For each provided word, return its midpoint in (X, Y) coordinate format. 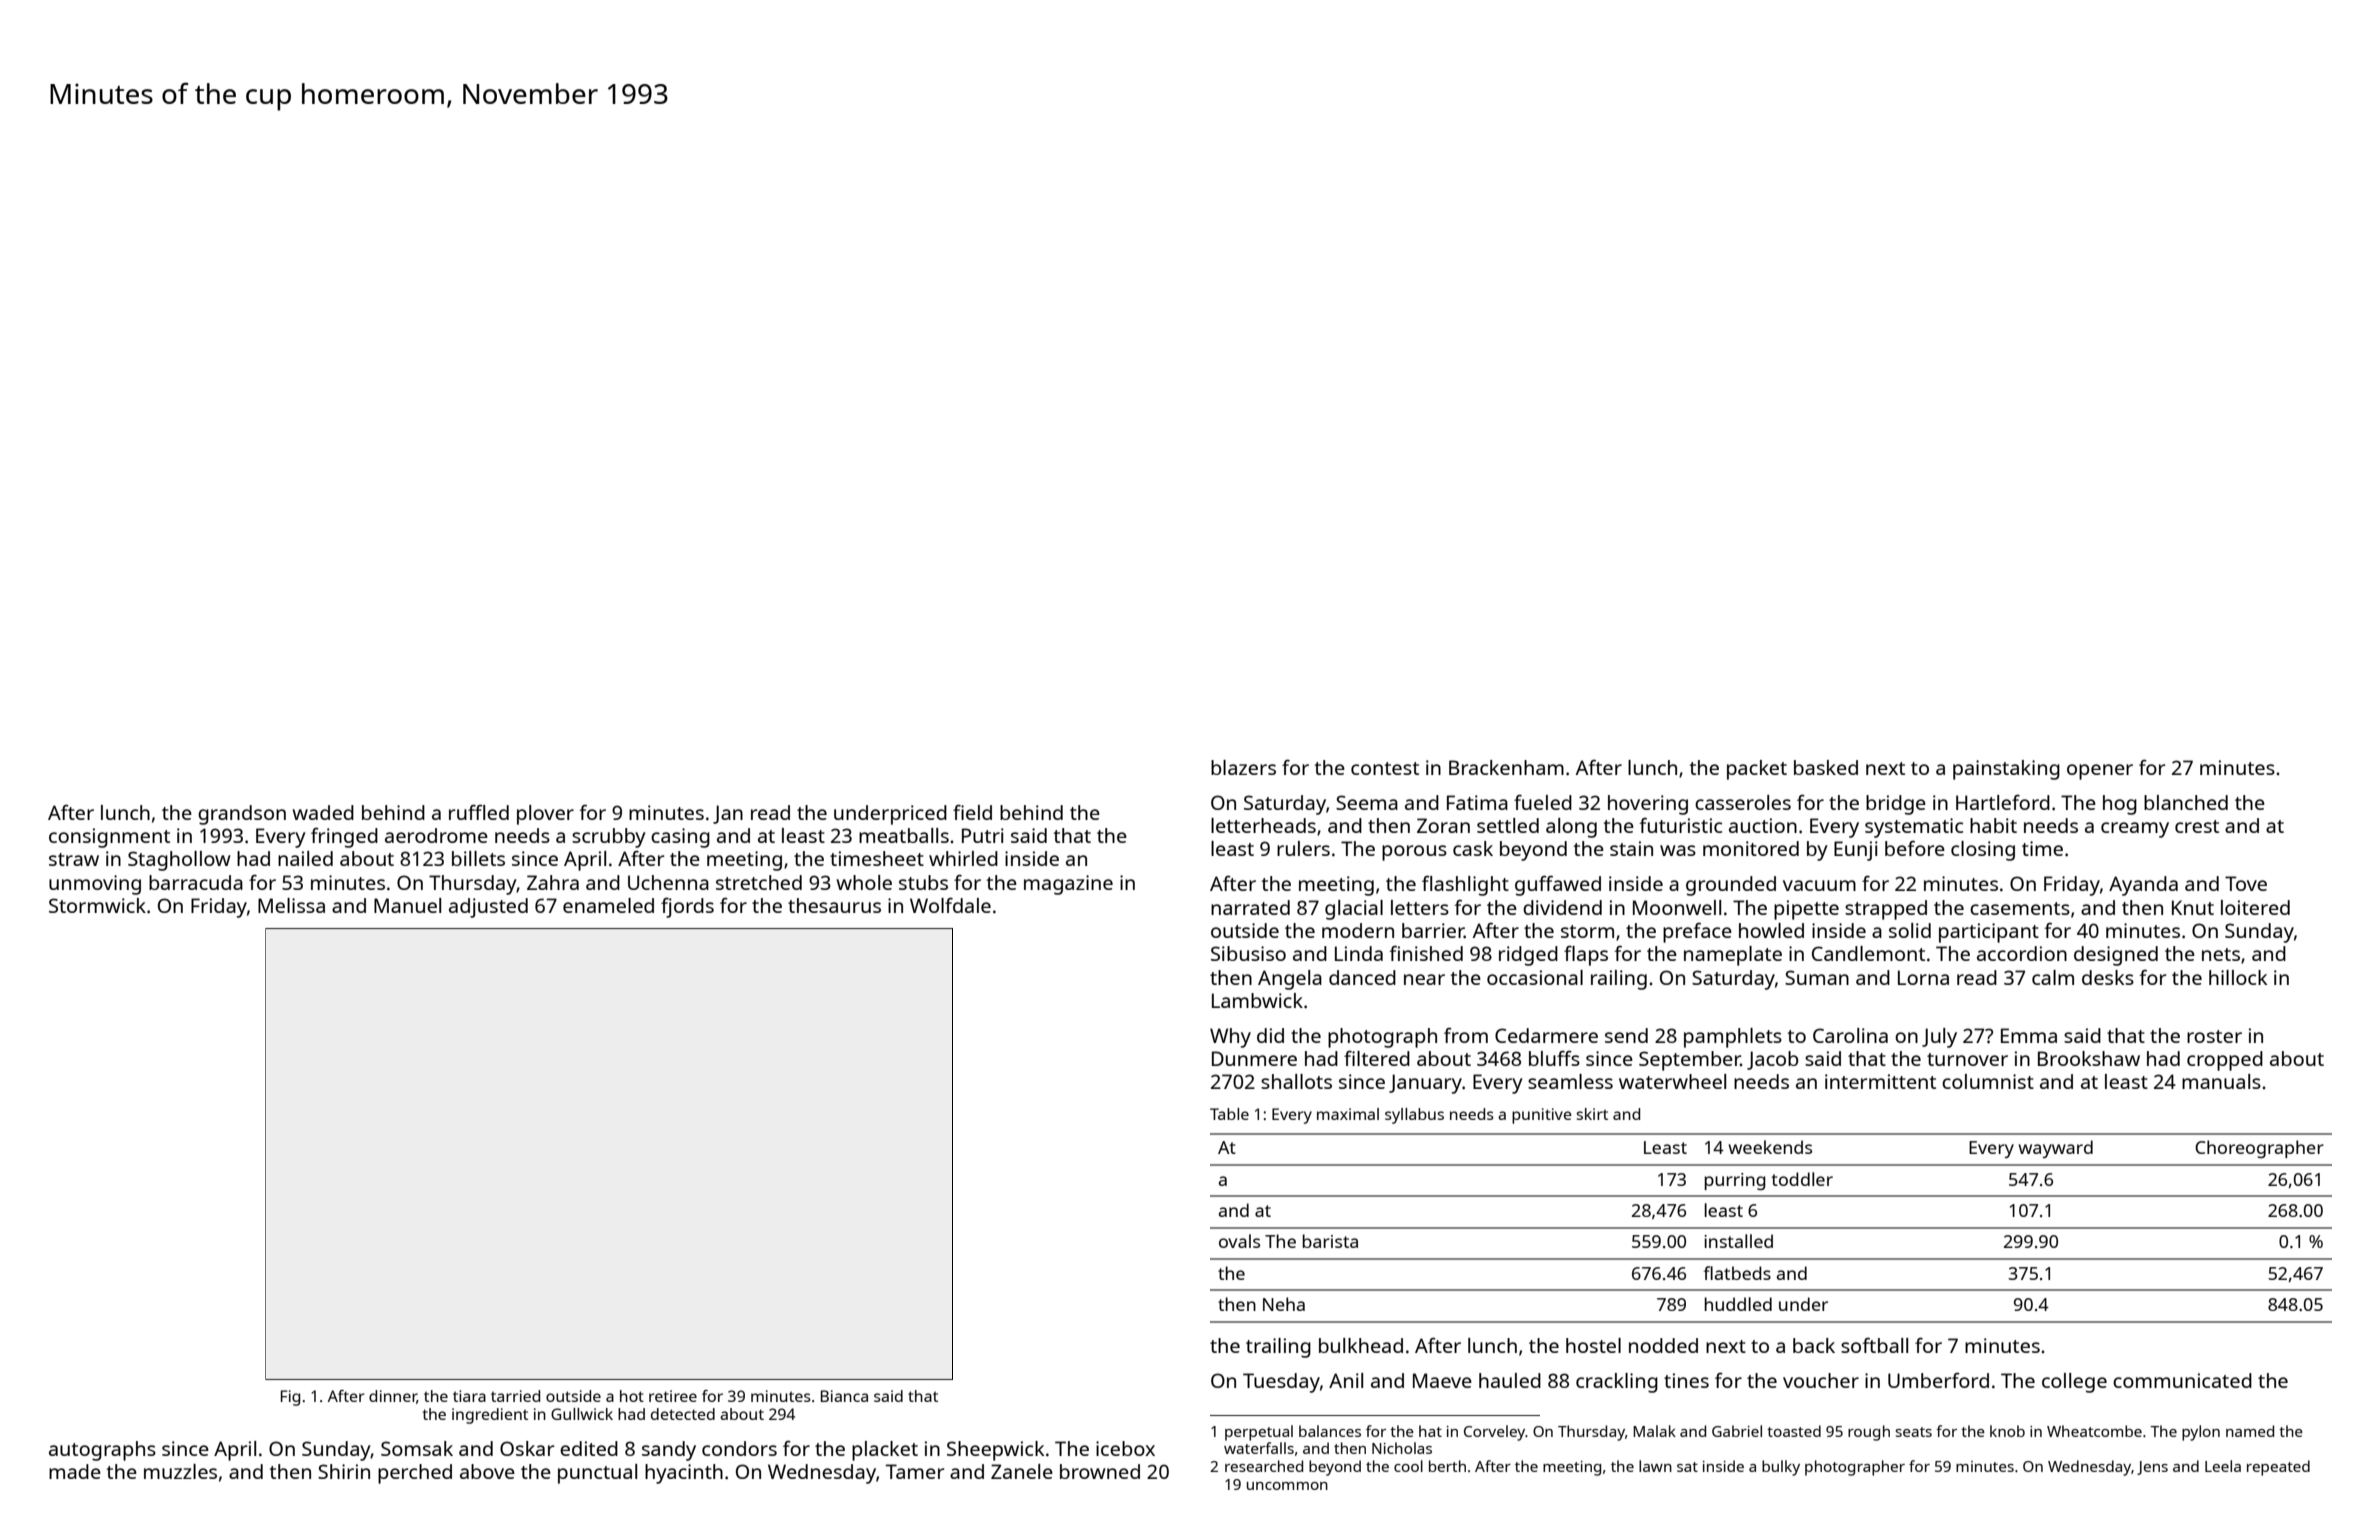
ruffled (479, 812)
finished (1426, 953)
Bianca (844, 1396)
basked (1826, 767)
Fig (290, 1398)
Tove (2246, 883)
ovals (1239, 1241)
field (972, 812)
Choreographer (2259, 1149)
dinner (393, 1397)
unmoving (95, 885)
